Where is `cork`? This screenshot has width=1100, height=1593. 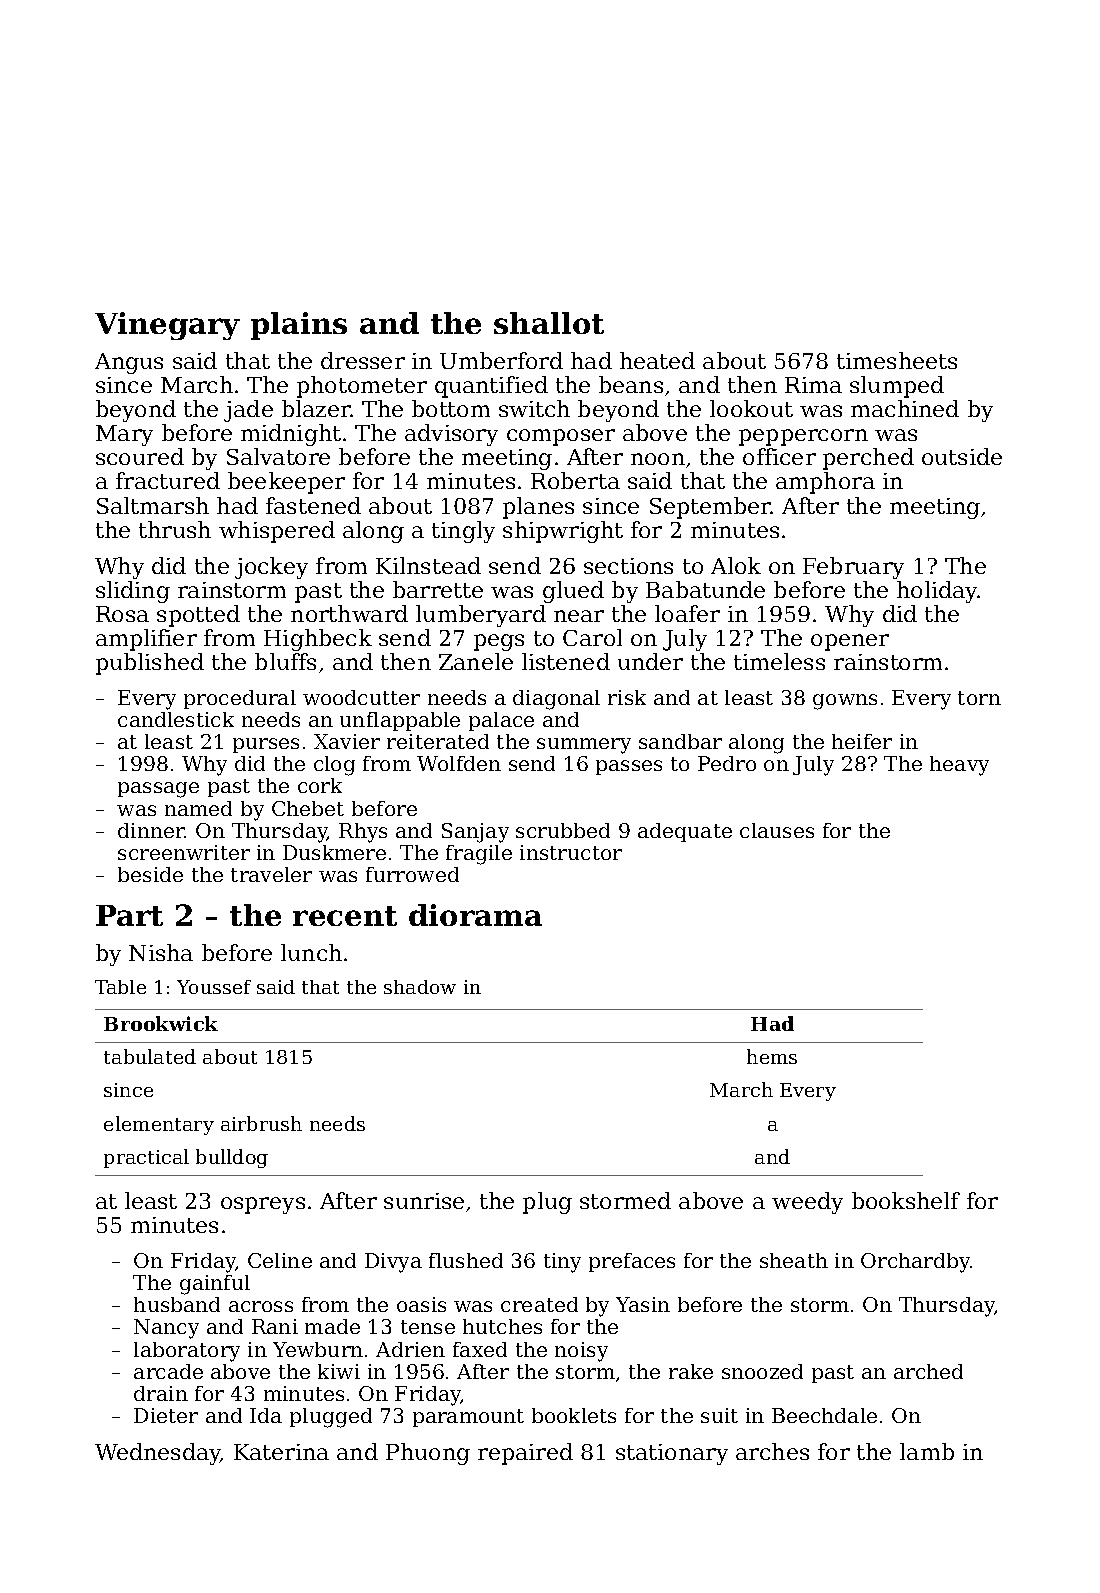
cork is located at coordinates (320, 785).
